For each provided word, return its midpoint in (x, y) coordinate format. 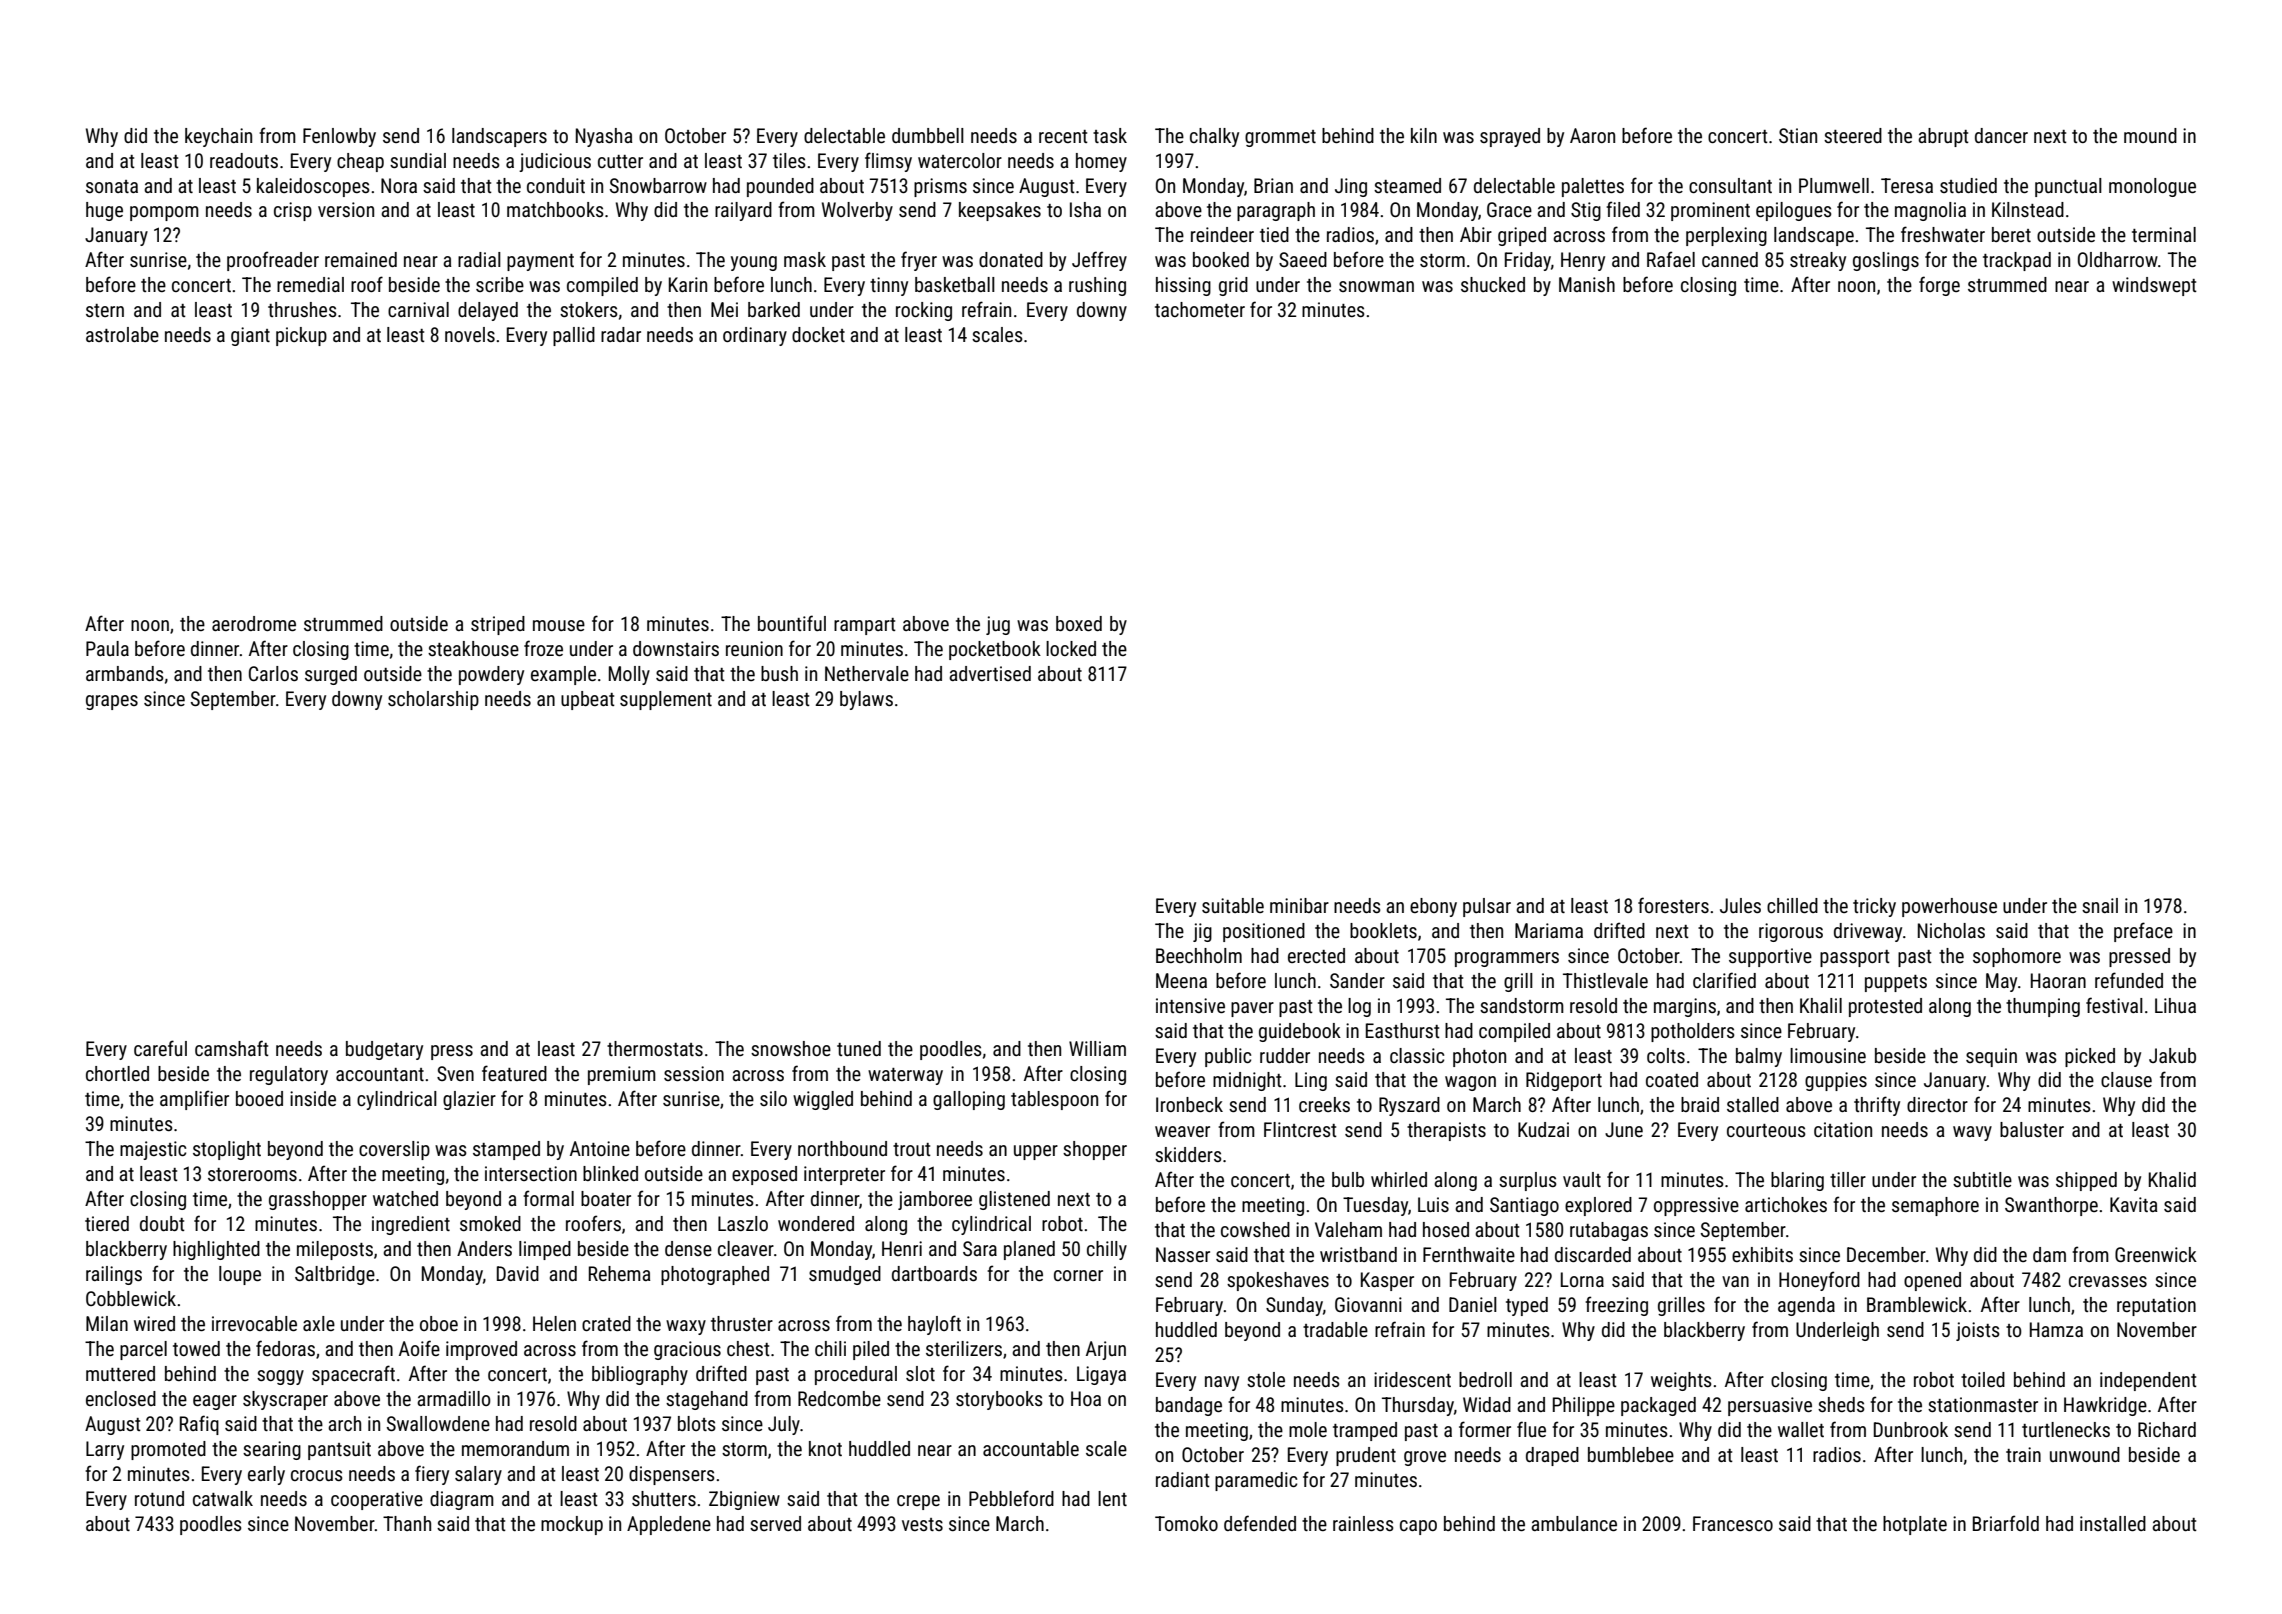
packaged (1658, 1406)
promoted (168, 1450)
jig (1202, 932)
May (2001, 982)
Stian (1798, 135)
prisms (940, 187)
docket (818, 334)
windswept (2154, 286)
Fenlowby (339, 137)
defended (1260, 1523)
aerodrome (254, 623)
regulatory (289, 1075)
